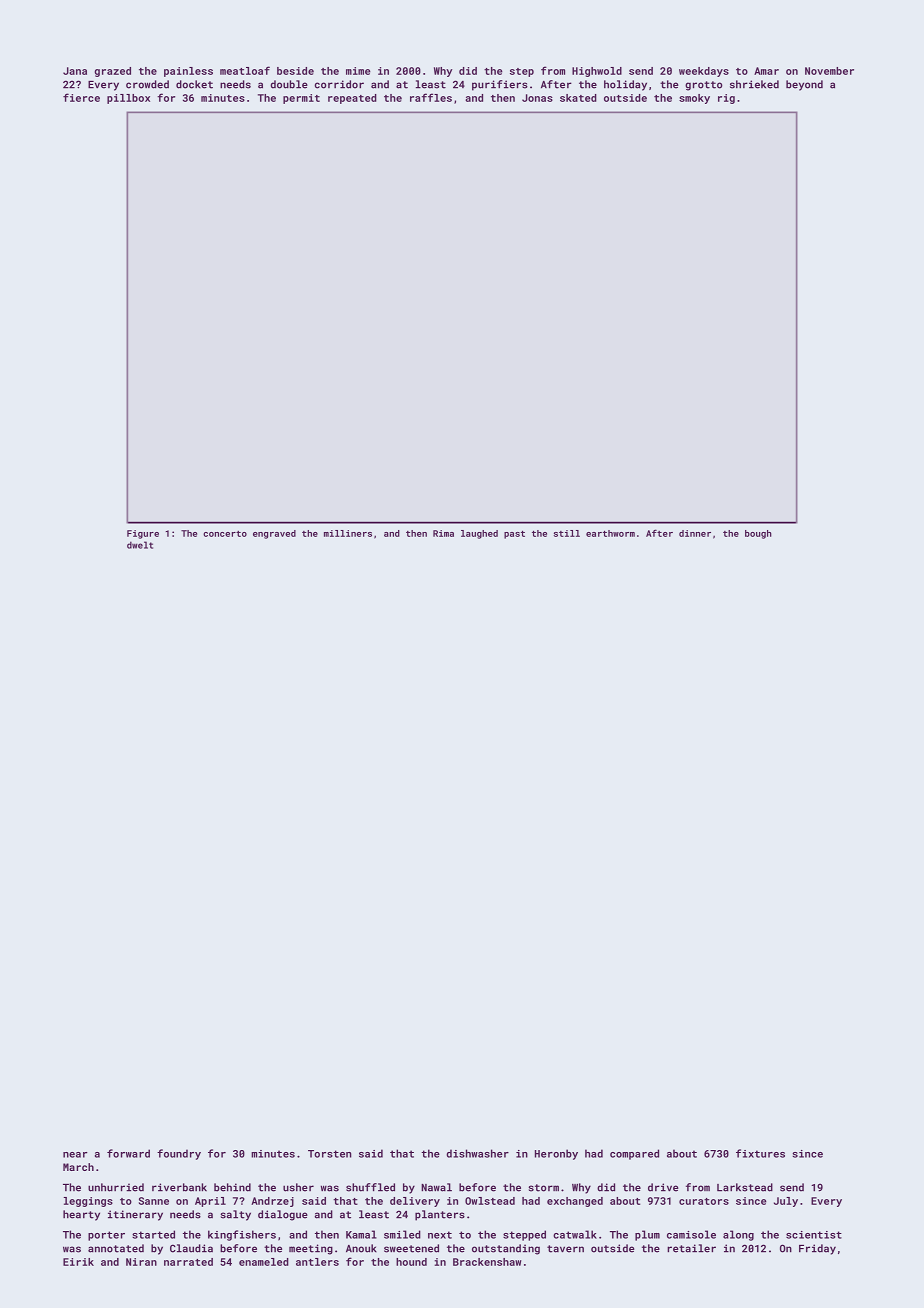 This document has width=924, height=1308. Describe the element at coordinates (245, 70) in the document. I see `meatloaf` at that location.
